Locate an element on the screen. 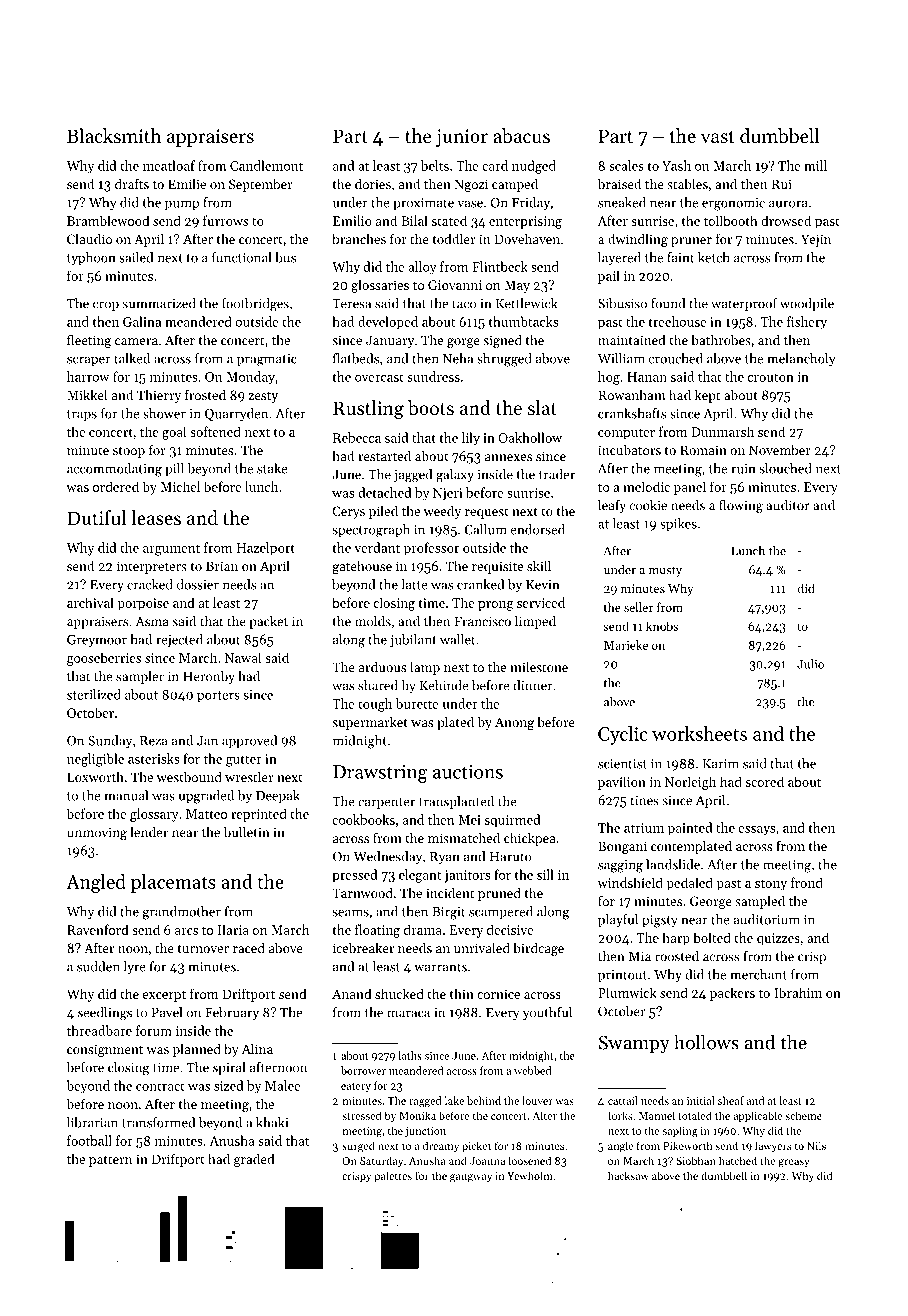 This screenshot has height=1316, width=908. chickpea is located at coordinates (530, 839).
